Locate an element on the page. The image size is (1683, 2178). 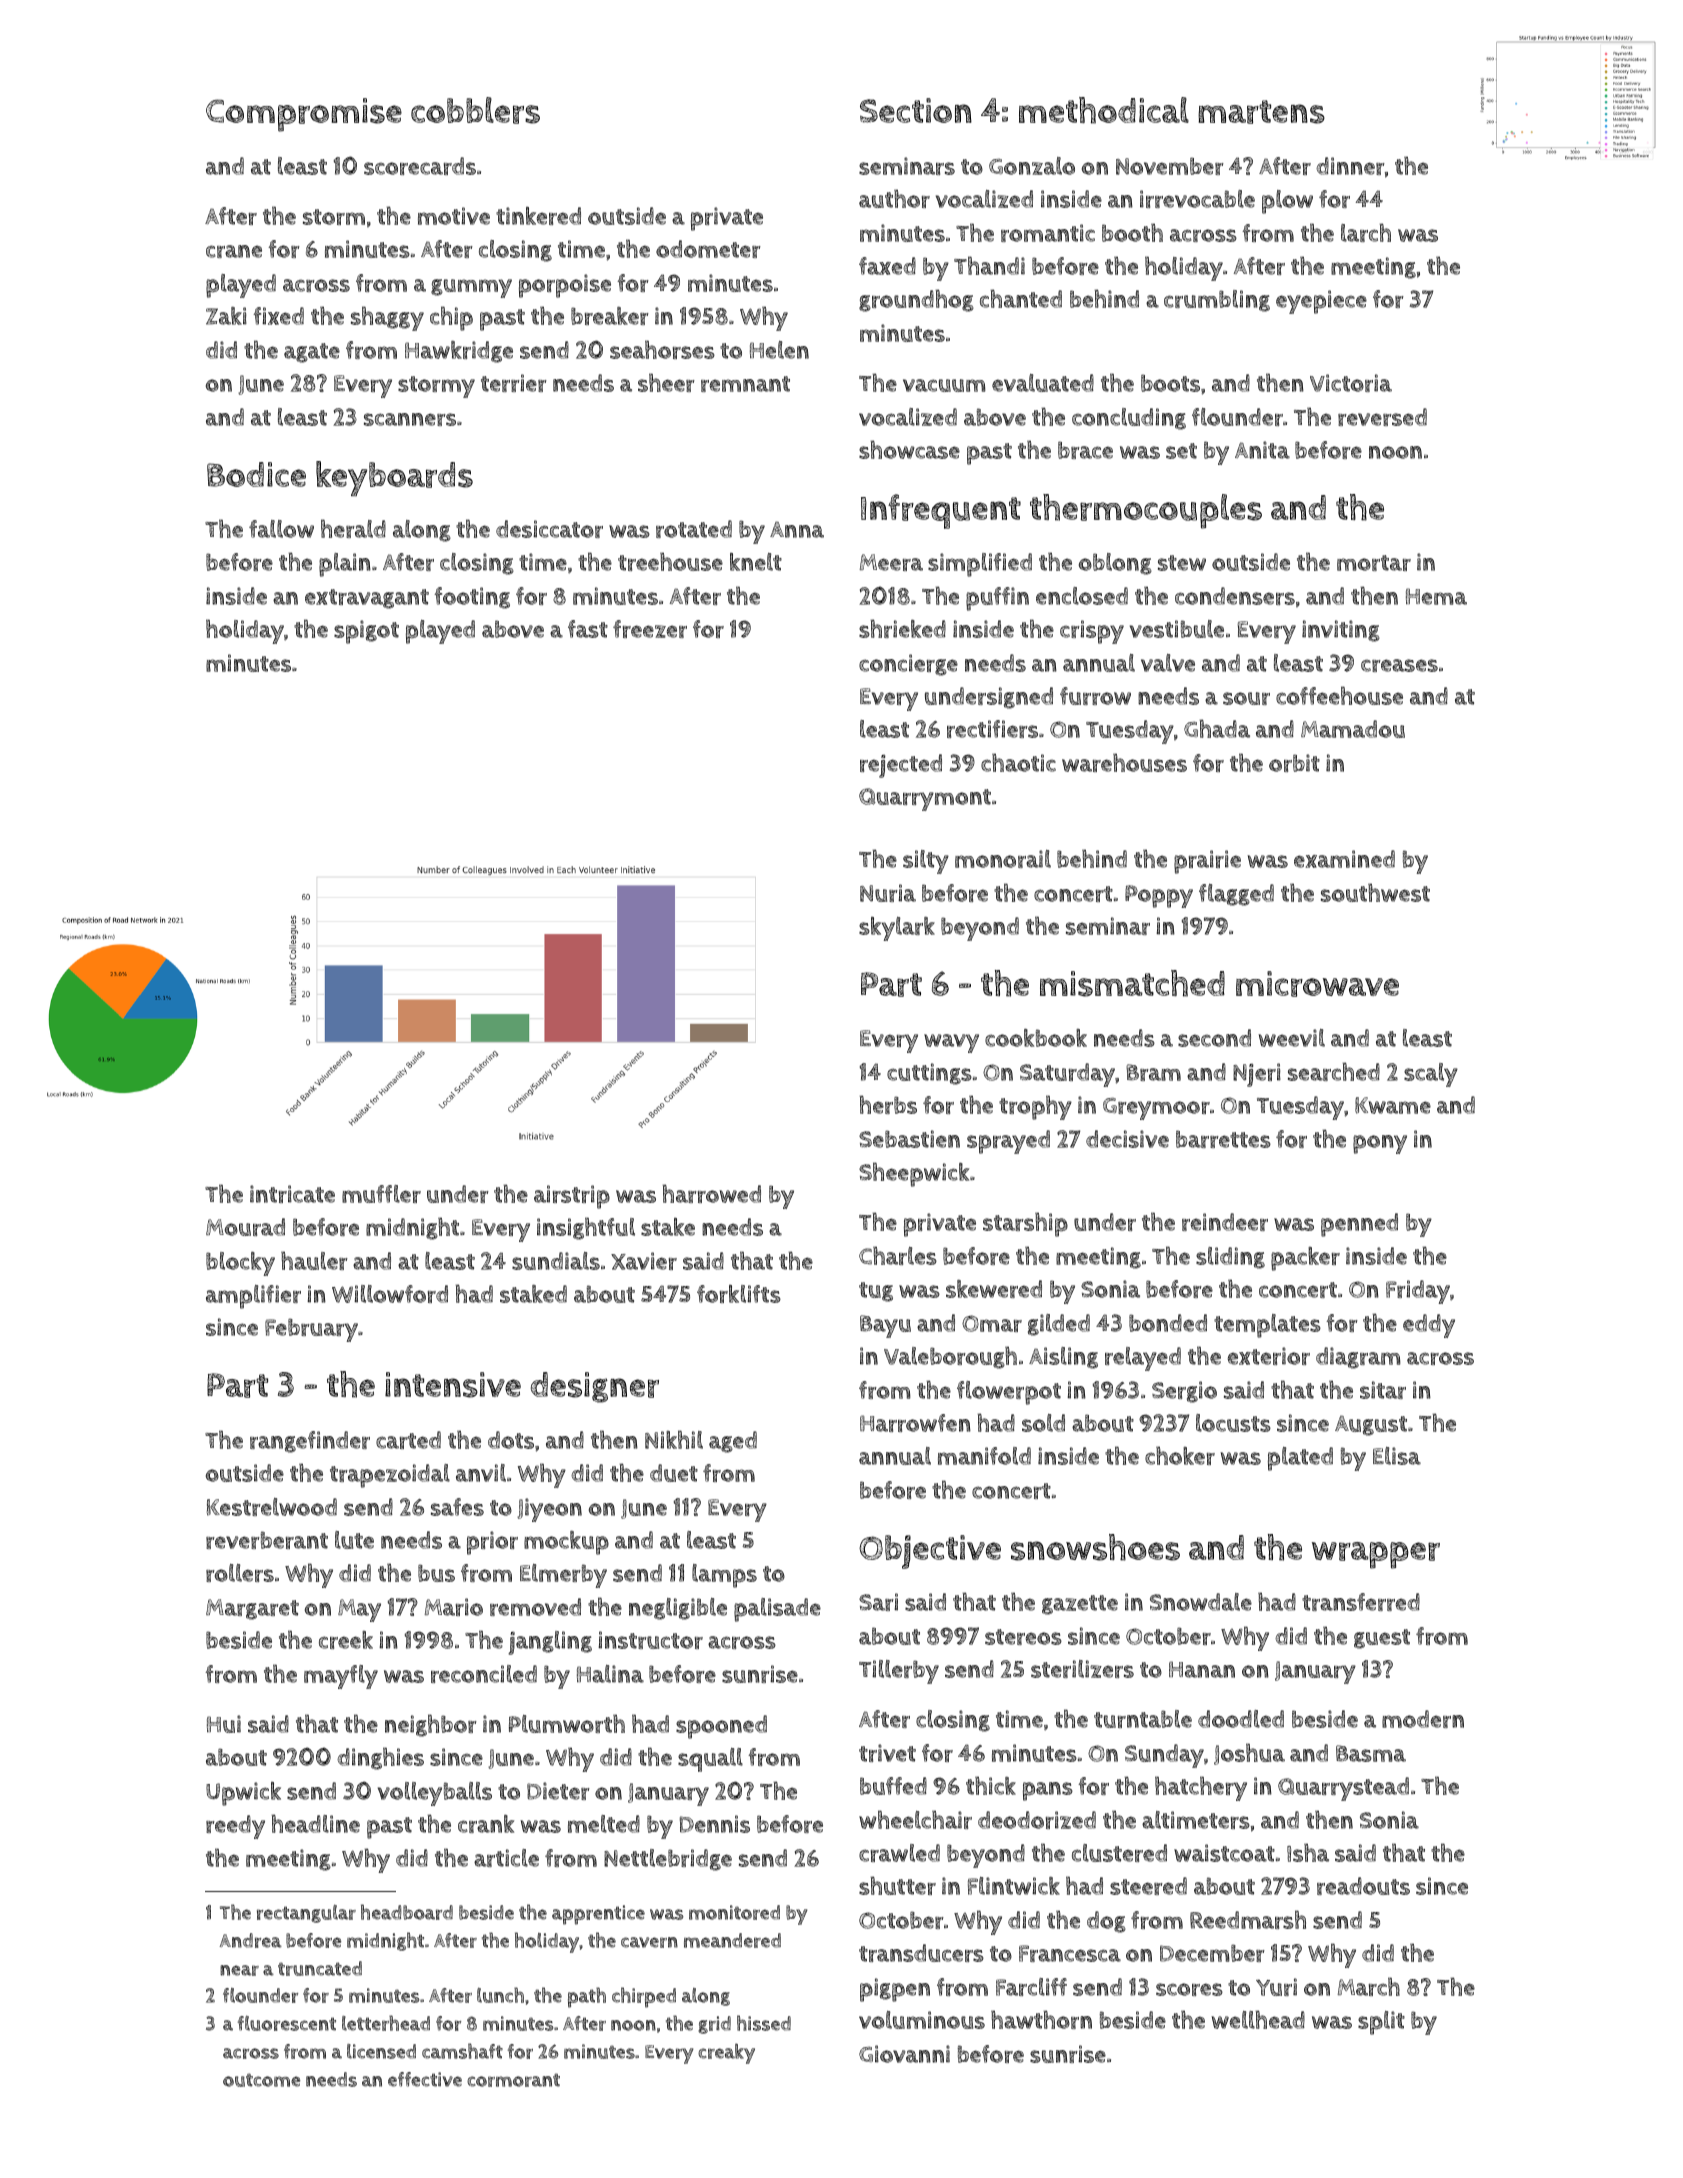
Bodice is located at coordinates (256, 474).
